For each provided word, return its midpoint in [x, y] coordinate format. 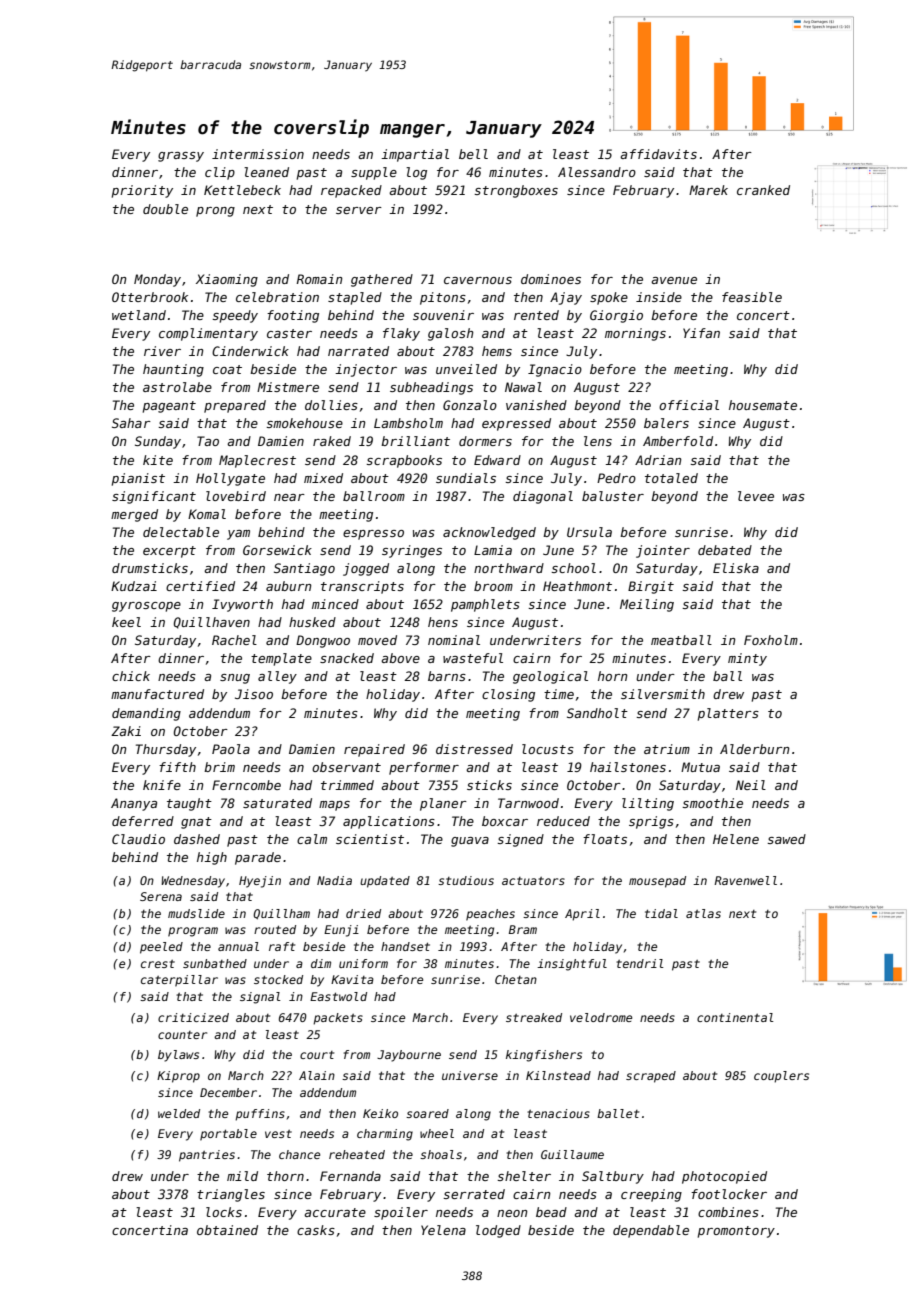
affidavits [658, 154]
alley [277, 677]
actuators [533, 881]
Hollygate [230, 479]
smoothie [712, 803]
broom [493, 586]
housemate [763, 405]
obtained [227, 1230]
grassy [181, 157]
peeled [161, 948]
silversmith [663, 694]
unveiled [466, 369]
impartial [415, 155]
